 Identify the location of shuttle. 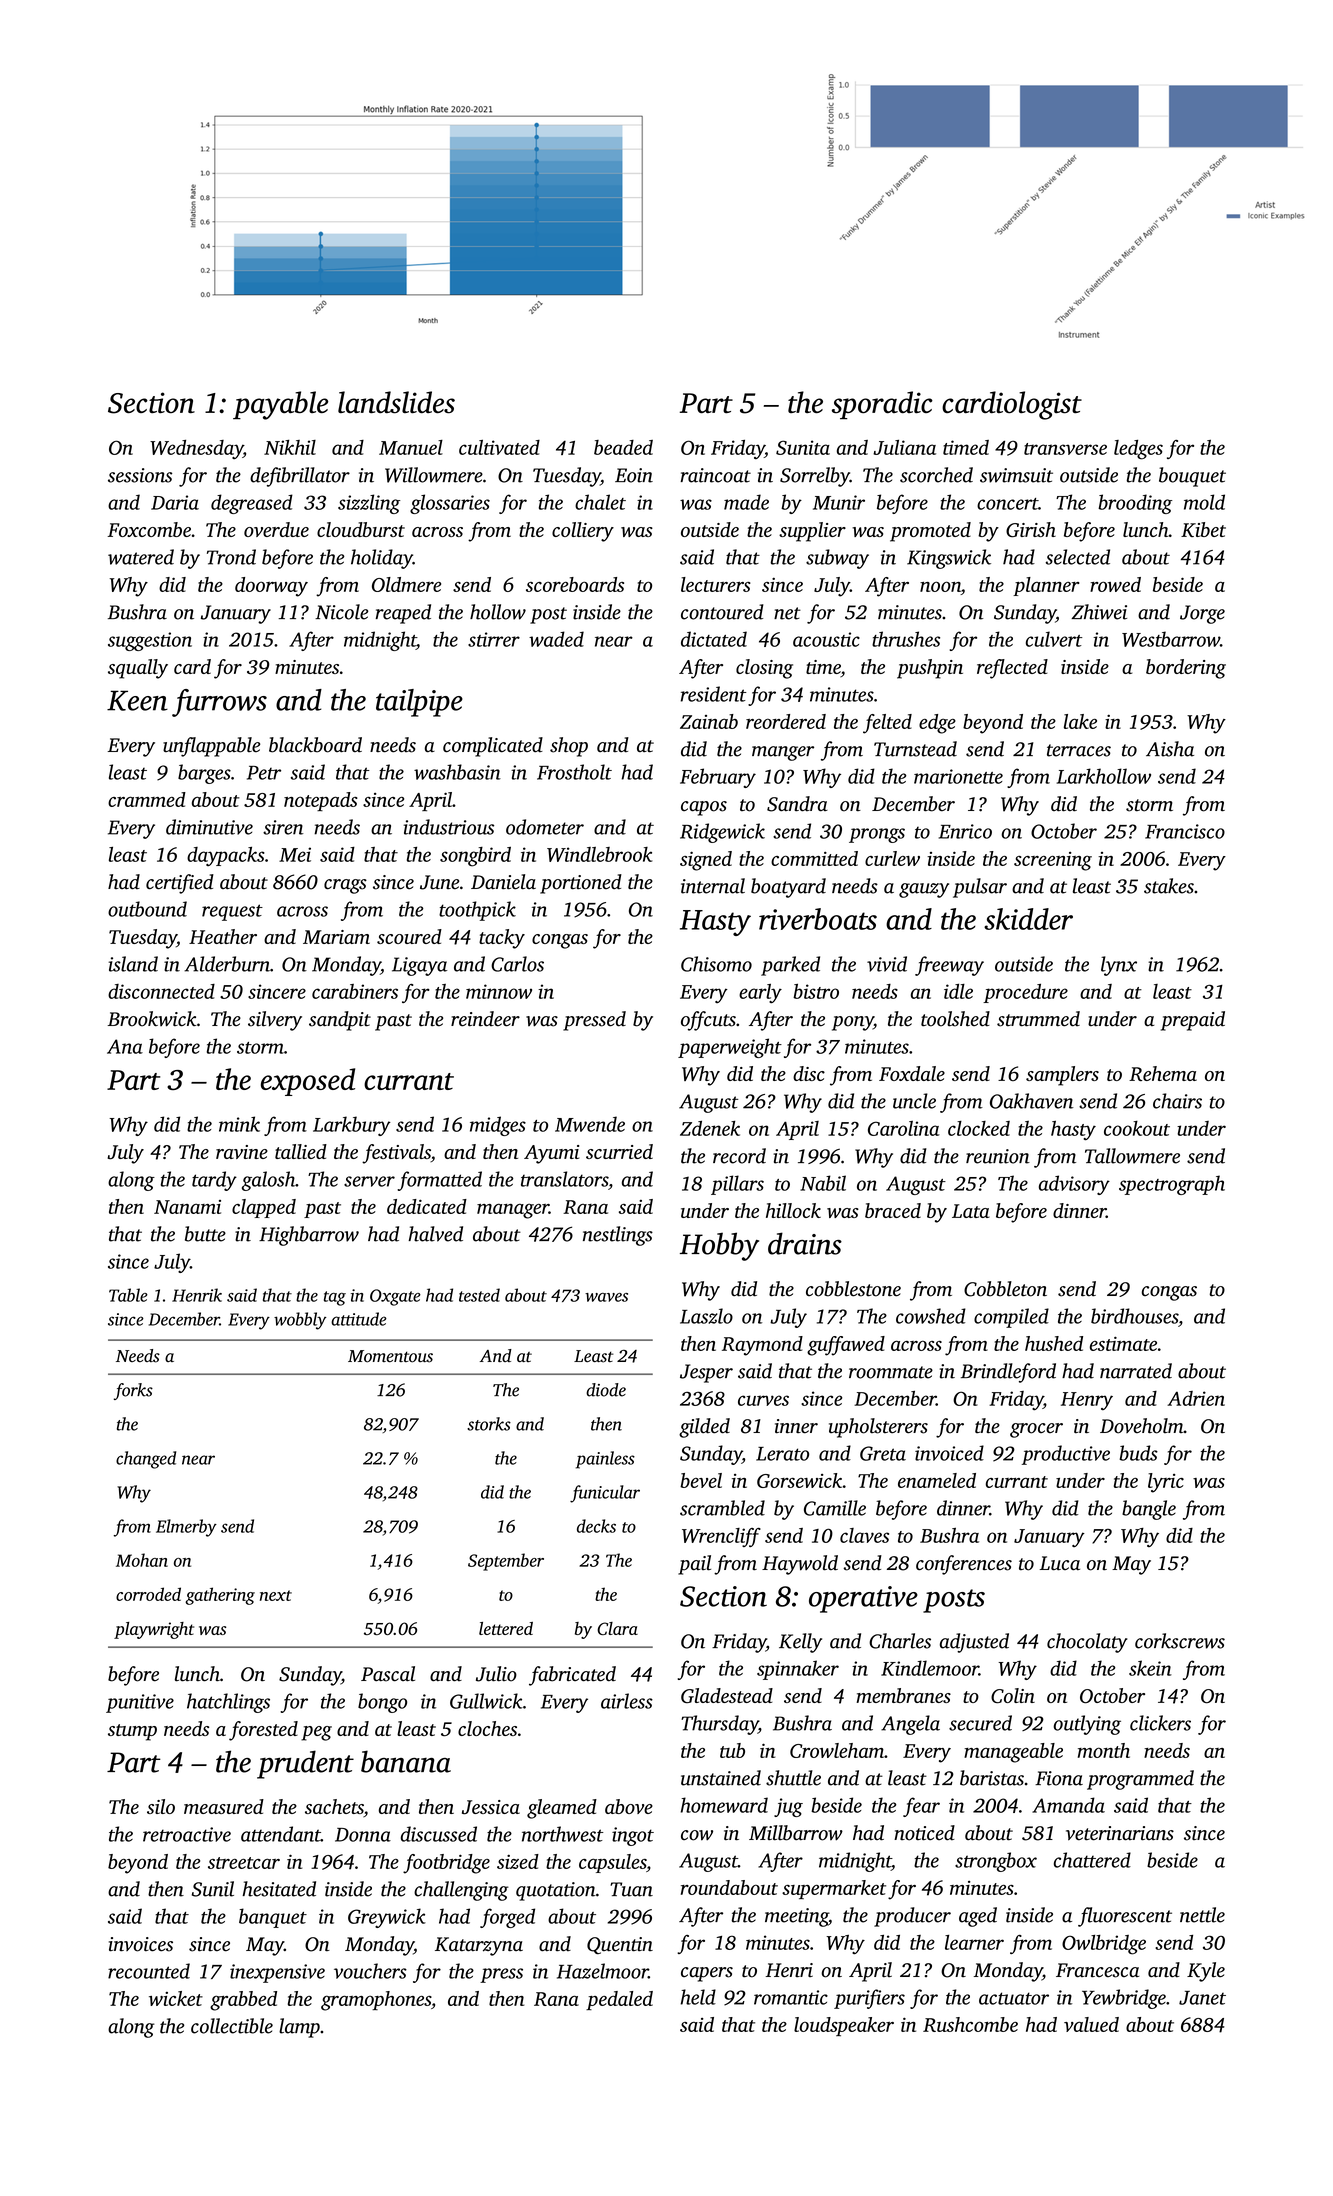
(793, 1778).
